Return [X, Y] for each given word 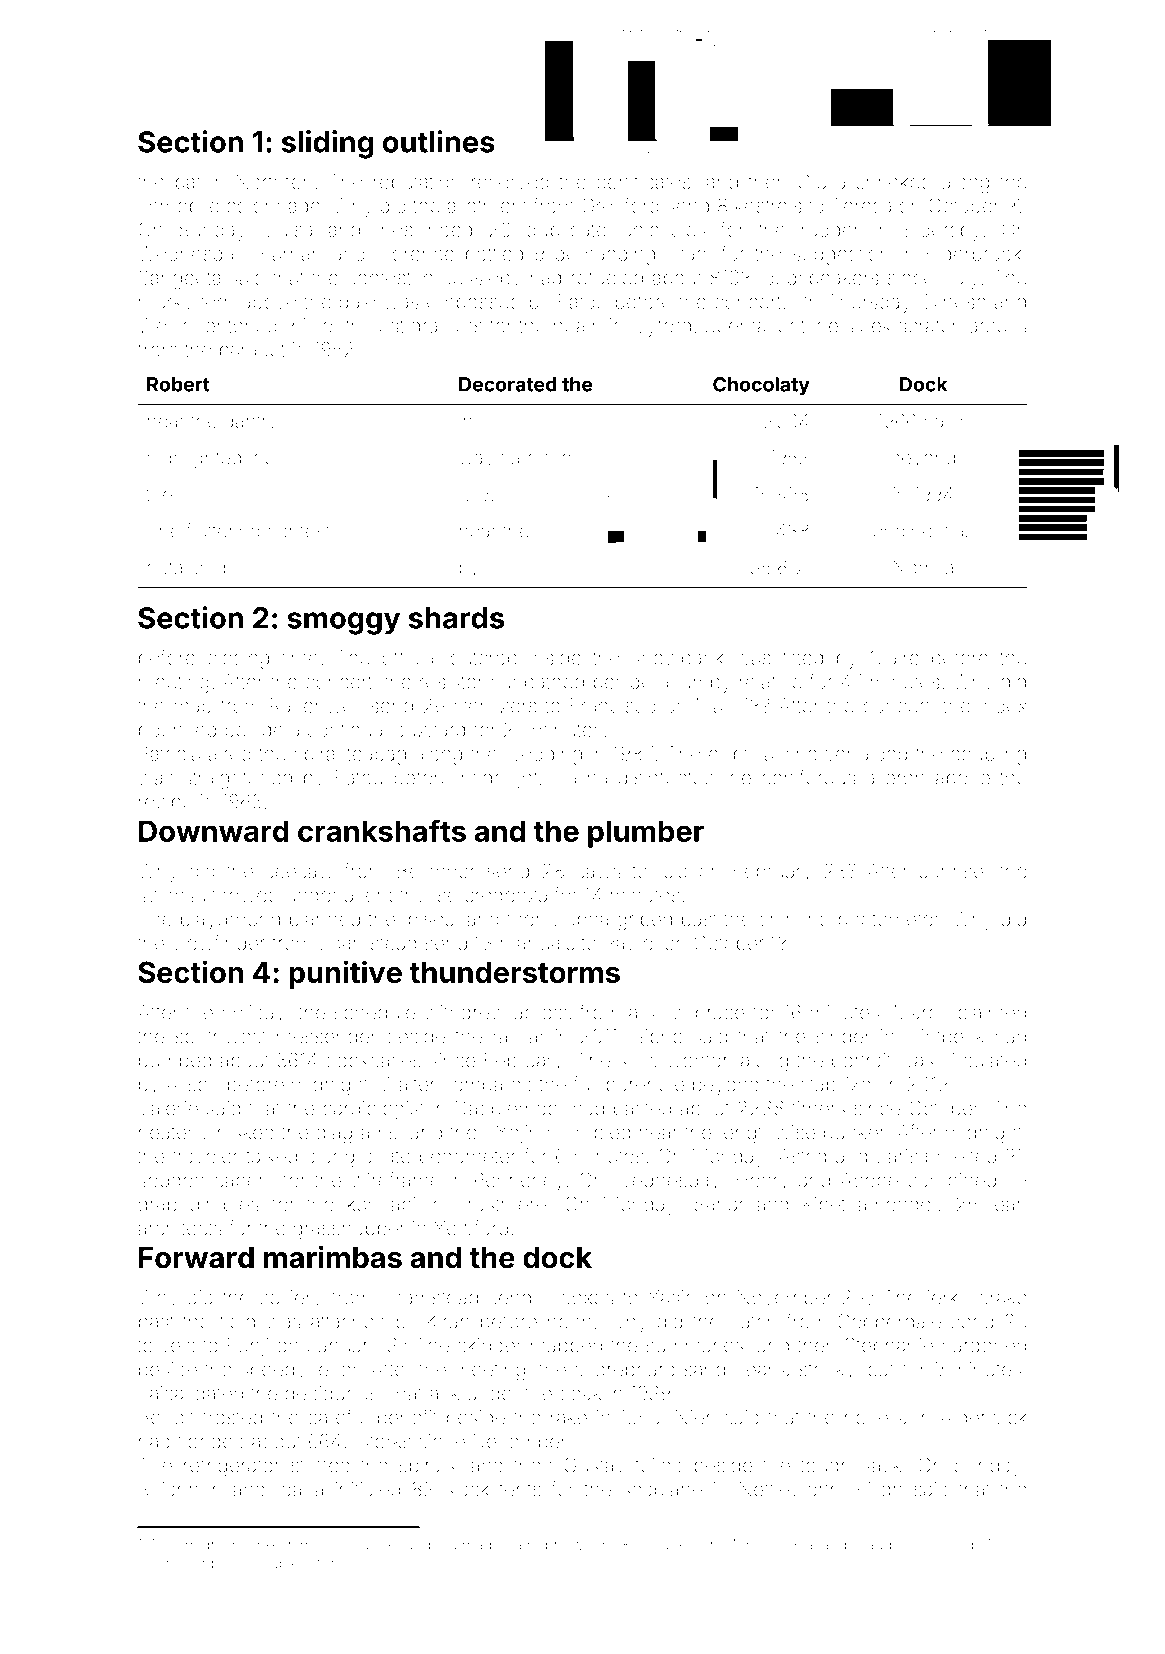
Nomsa [923, 567]
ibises [428, 919]
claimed [992, 1012]
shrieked [894, 181]
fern [560, 457]
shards [456, 618]
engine [902, 533]
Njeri [695, 1419]
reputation [417, 184]
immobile [179, 205]
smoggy [343, 623]
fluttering [223, 532]
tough [825, 1467]
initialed [368, 1489]
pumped [175, 1062]
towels [166, 1345]
